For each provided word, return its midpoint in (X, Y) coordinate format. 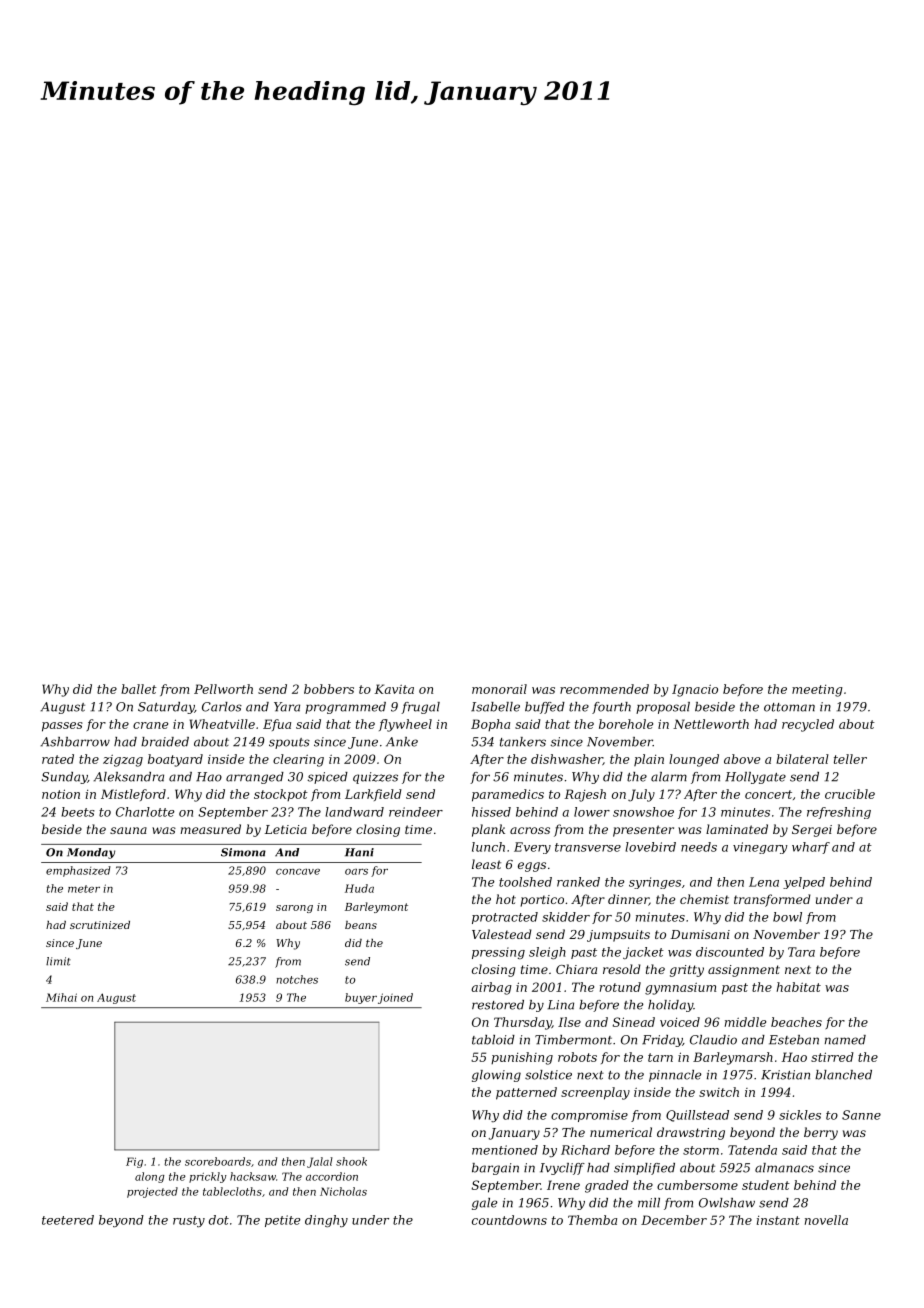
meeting (817, 691)
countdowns (509, 1220)
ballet (139, 689)
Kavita (394, 689)
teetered (68, 1220)
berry (821, 1133)
